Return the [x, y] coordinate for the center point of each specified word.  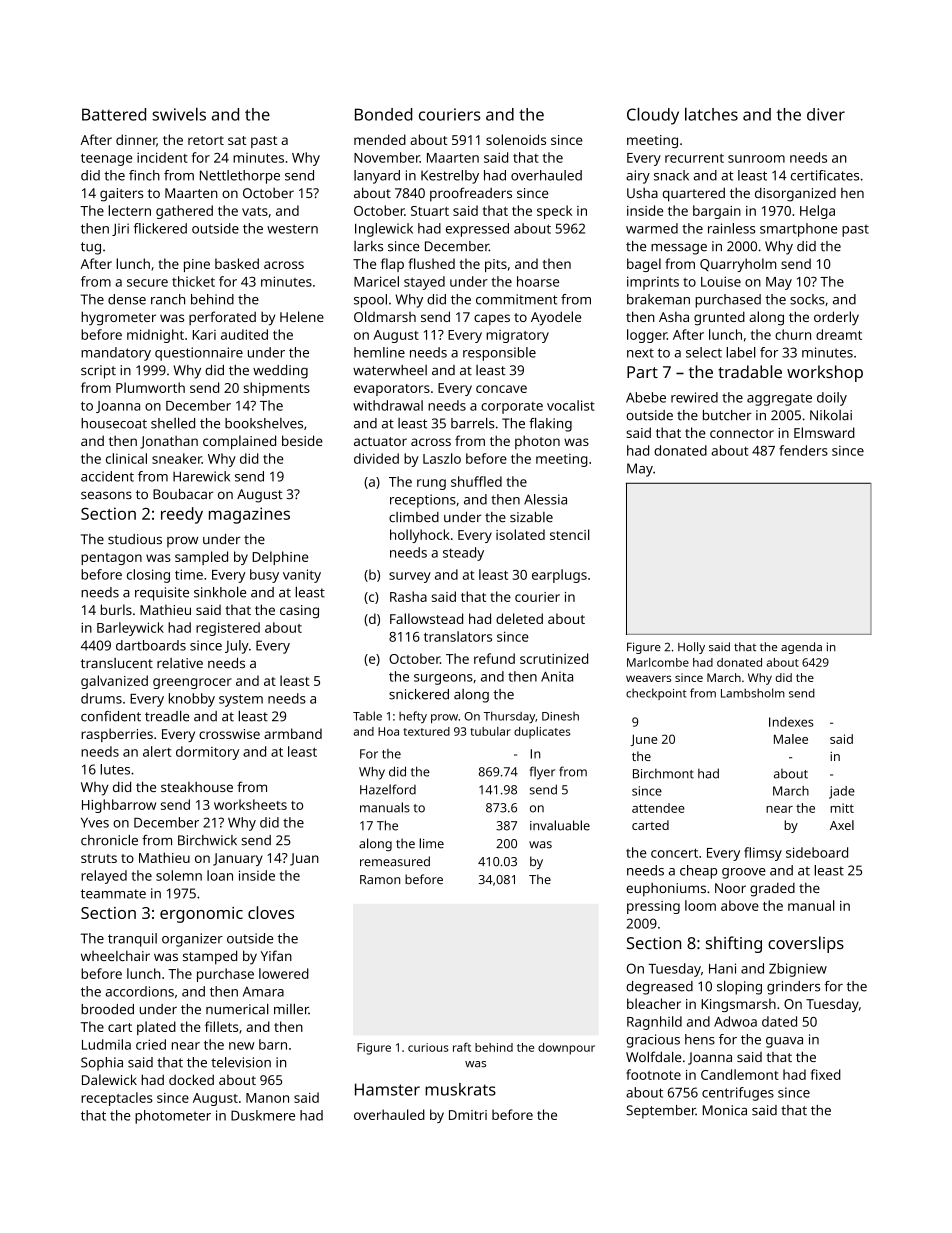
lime [431, 843]
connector [742, 433]
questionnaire [199, 354]
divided [376, 458]
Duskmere [263, 1115]
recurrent [694, 158]
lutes [115, 769]
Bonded [384, 114]
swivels [179, 114]
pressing [653, 907]
